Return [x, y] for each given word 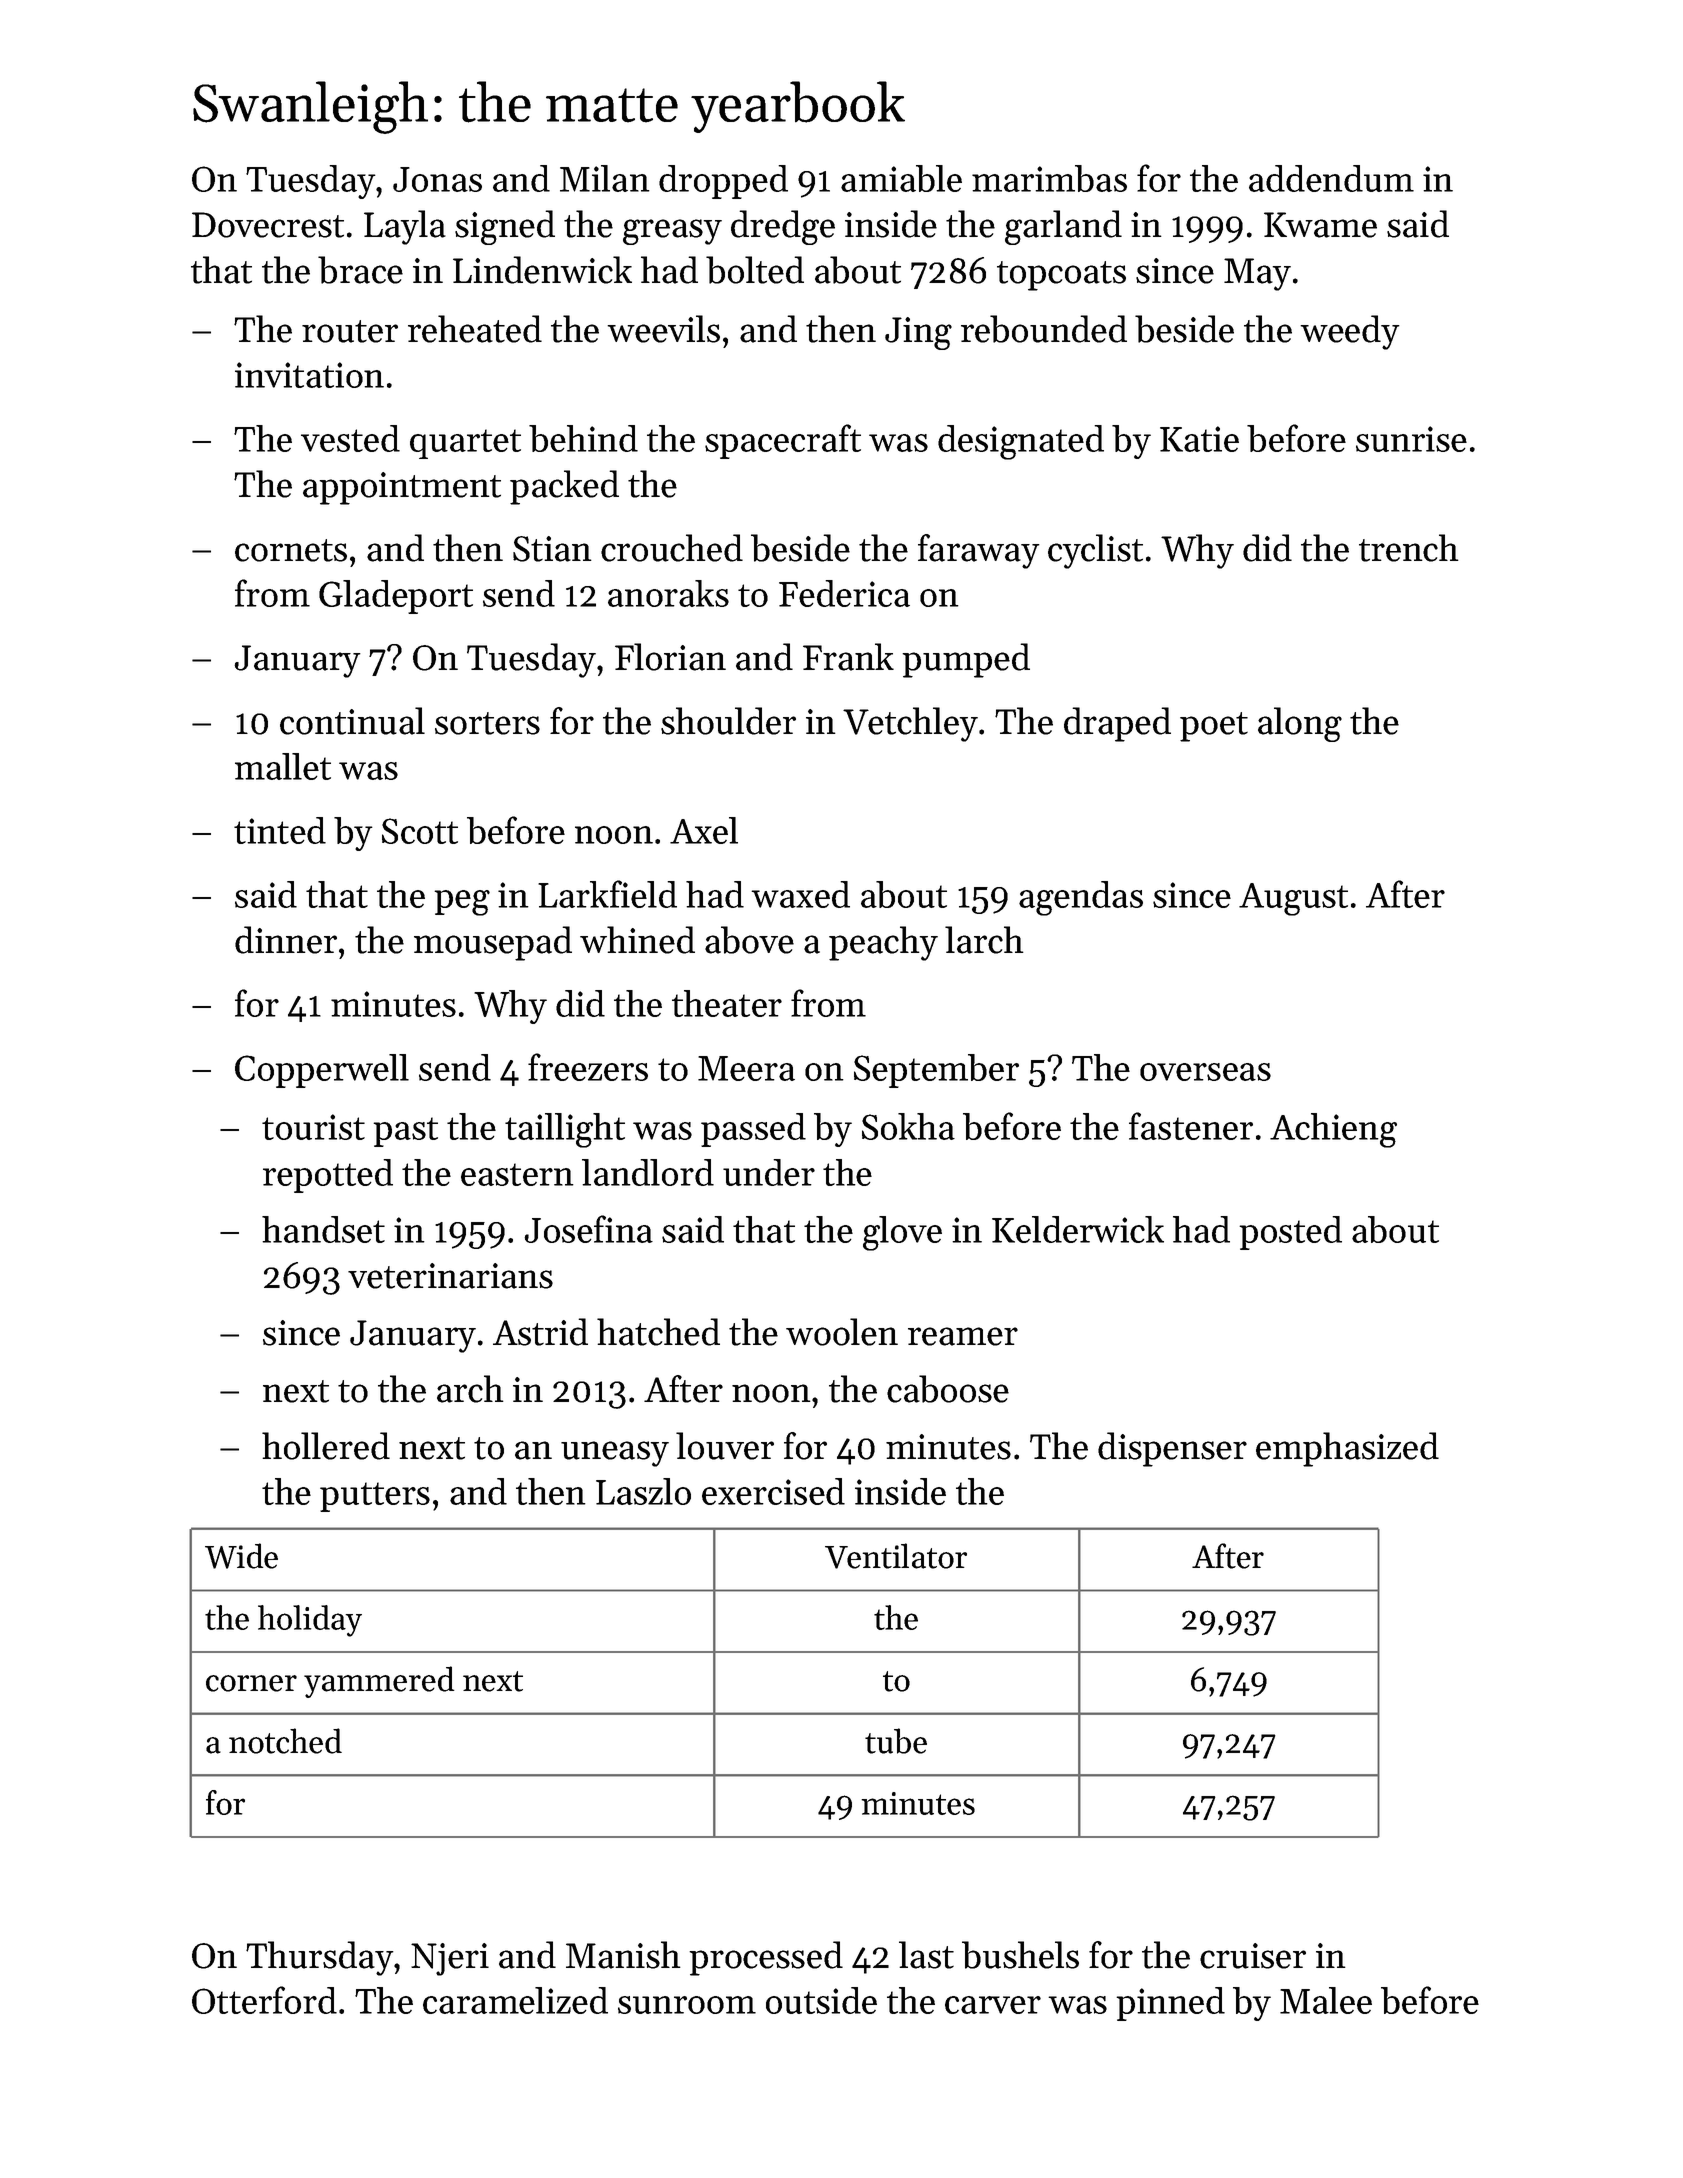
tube [896, 1741]
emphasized [1347, 1449]
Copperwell [322, 1071]
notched [285, 1741]
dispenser [1172, 1449]
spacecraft [783, 441]
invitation [309, 375]
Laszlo [643, 1491]
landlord [648, 1172]
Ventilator [896, 1556]
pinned [1170, 2004]
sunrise [1411, 439]
